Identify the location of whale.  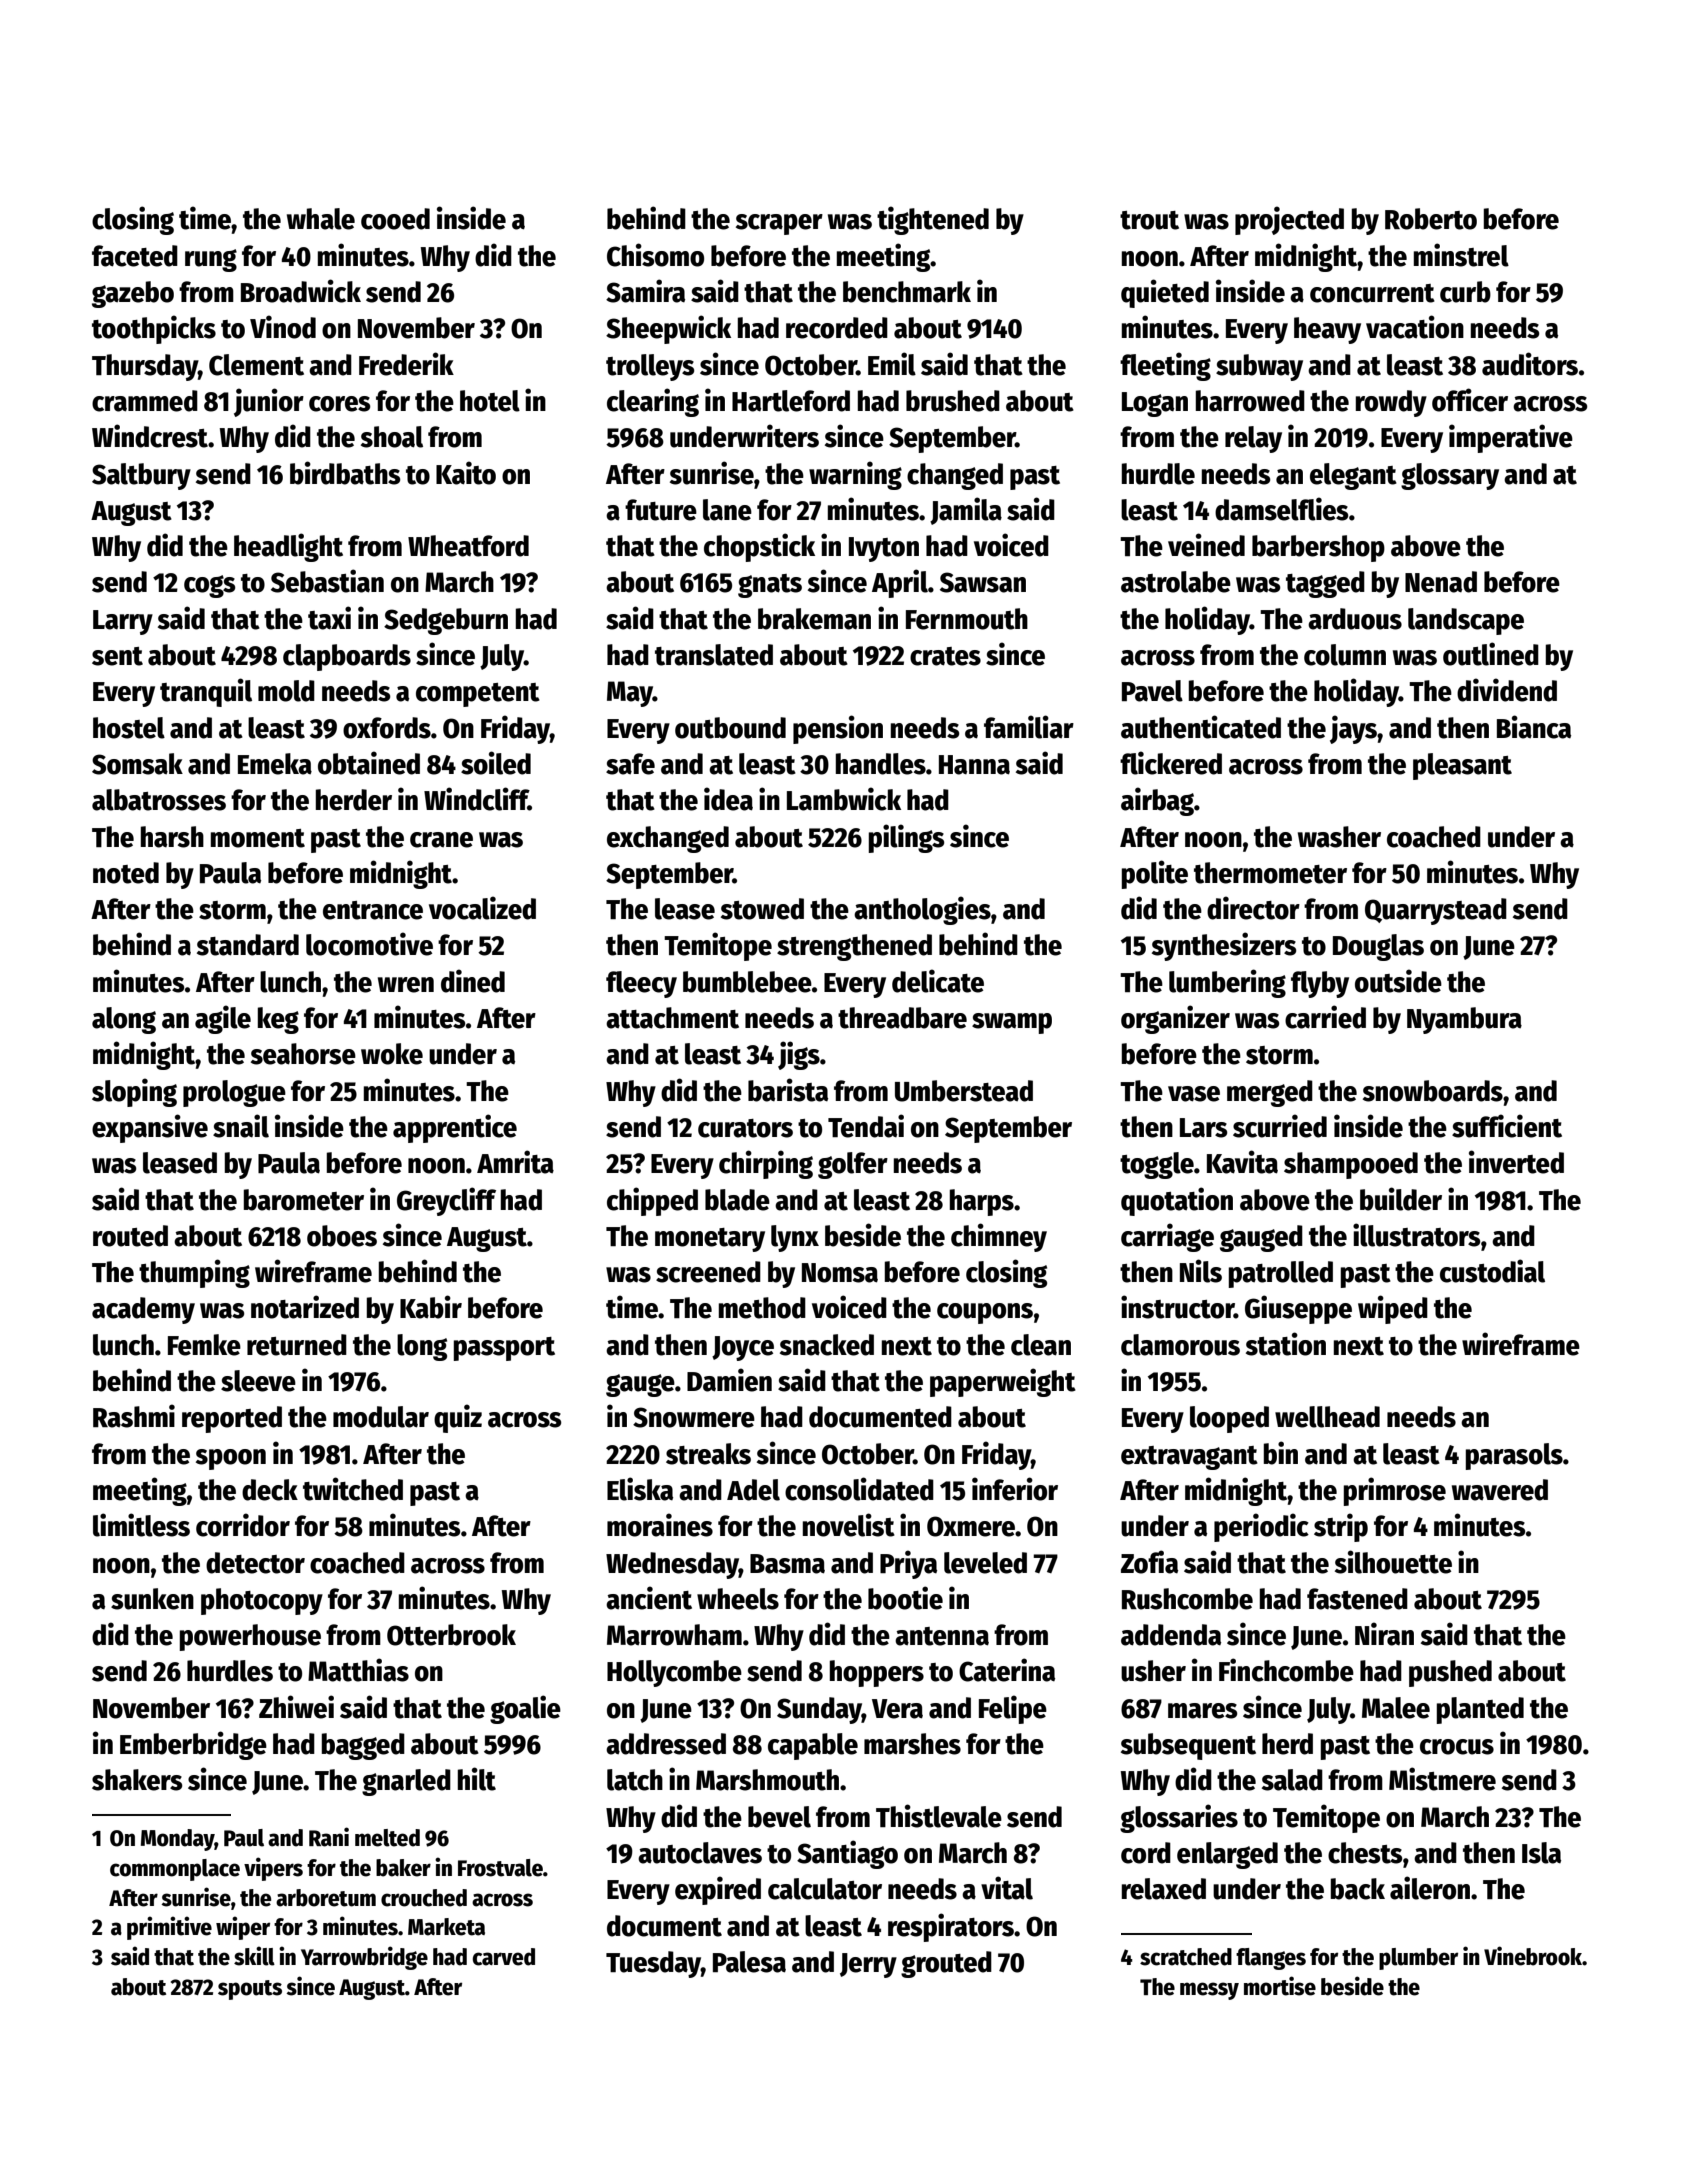
(321, 219).
